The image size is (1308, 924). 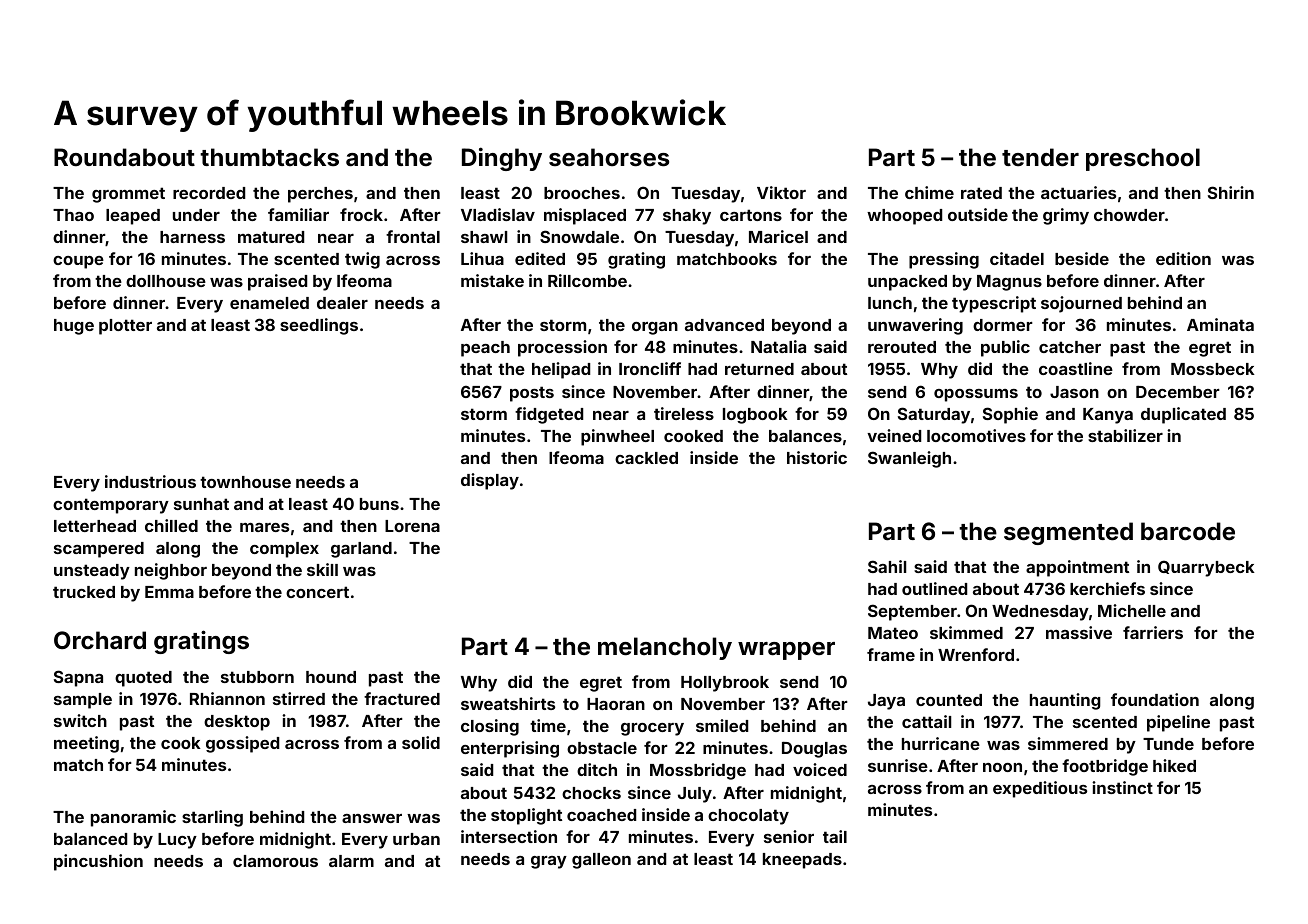 What do you see at coordinates (242, 744) in the document?
I see `gossiped` at bounding box center [242, 744].
